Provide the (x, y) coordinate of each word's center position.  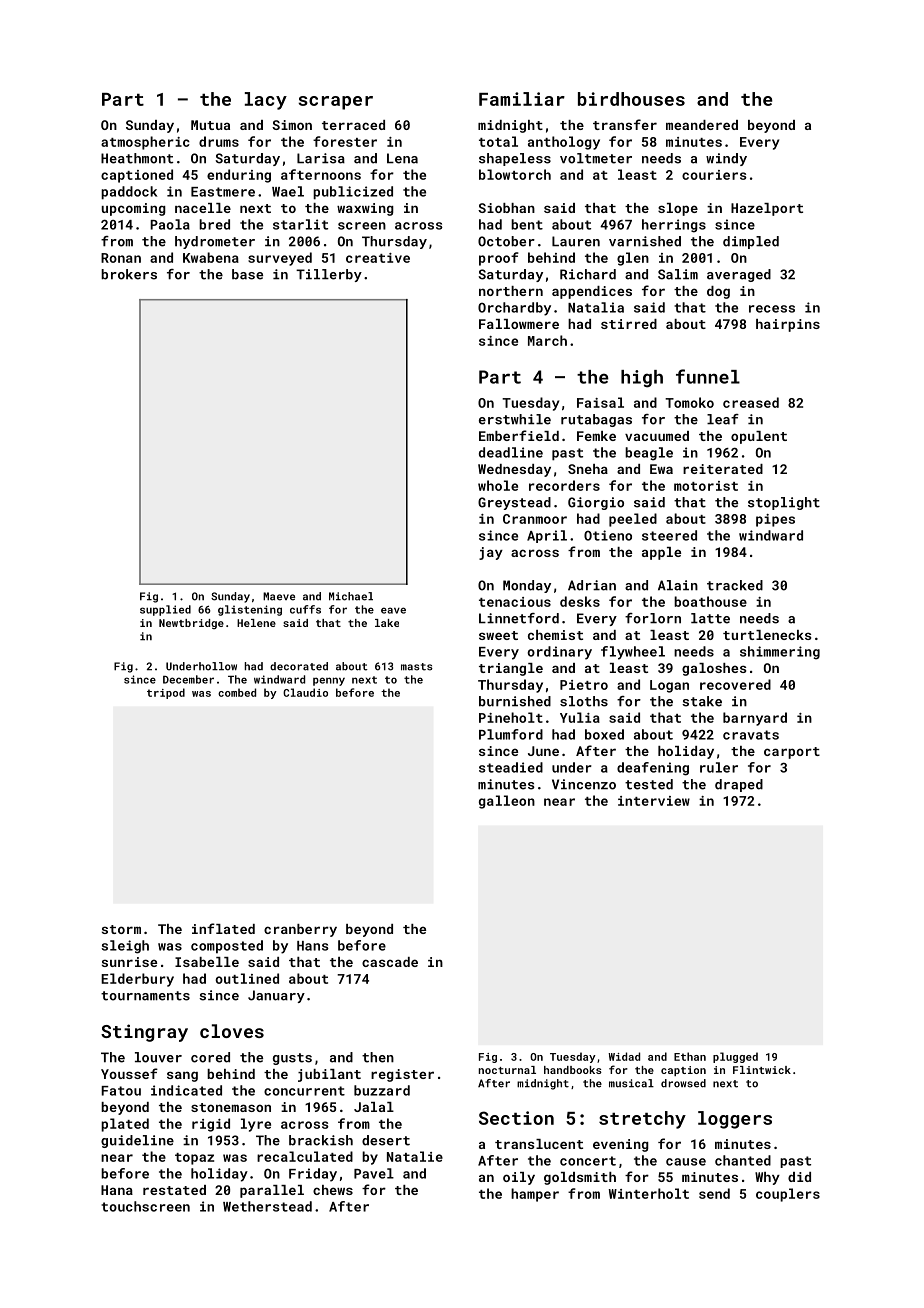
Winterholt (649, 1193)
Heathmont (137, 158)
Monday (527, 586)
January (276, 996)
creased (751, 402)
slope (678, 209)
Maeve (279, 596)
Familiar (522, 99)
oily (519, 1178)
